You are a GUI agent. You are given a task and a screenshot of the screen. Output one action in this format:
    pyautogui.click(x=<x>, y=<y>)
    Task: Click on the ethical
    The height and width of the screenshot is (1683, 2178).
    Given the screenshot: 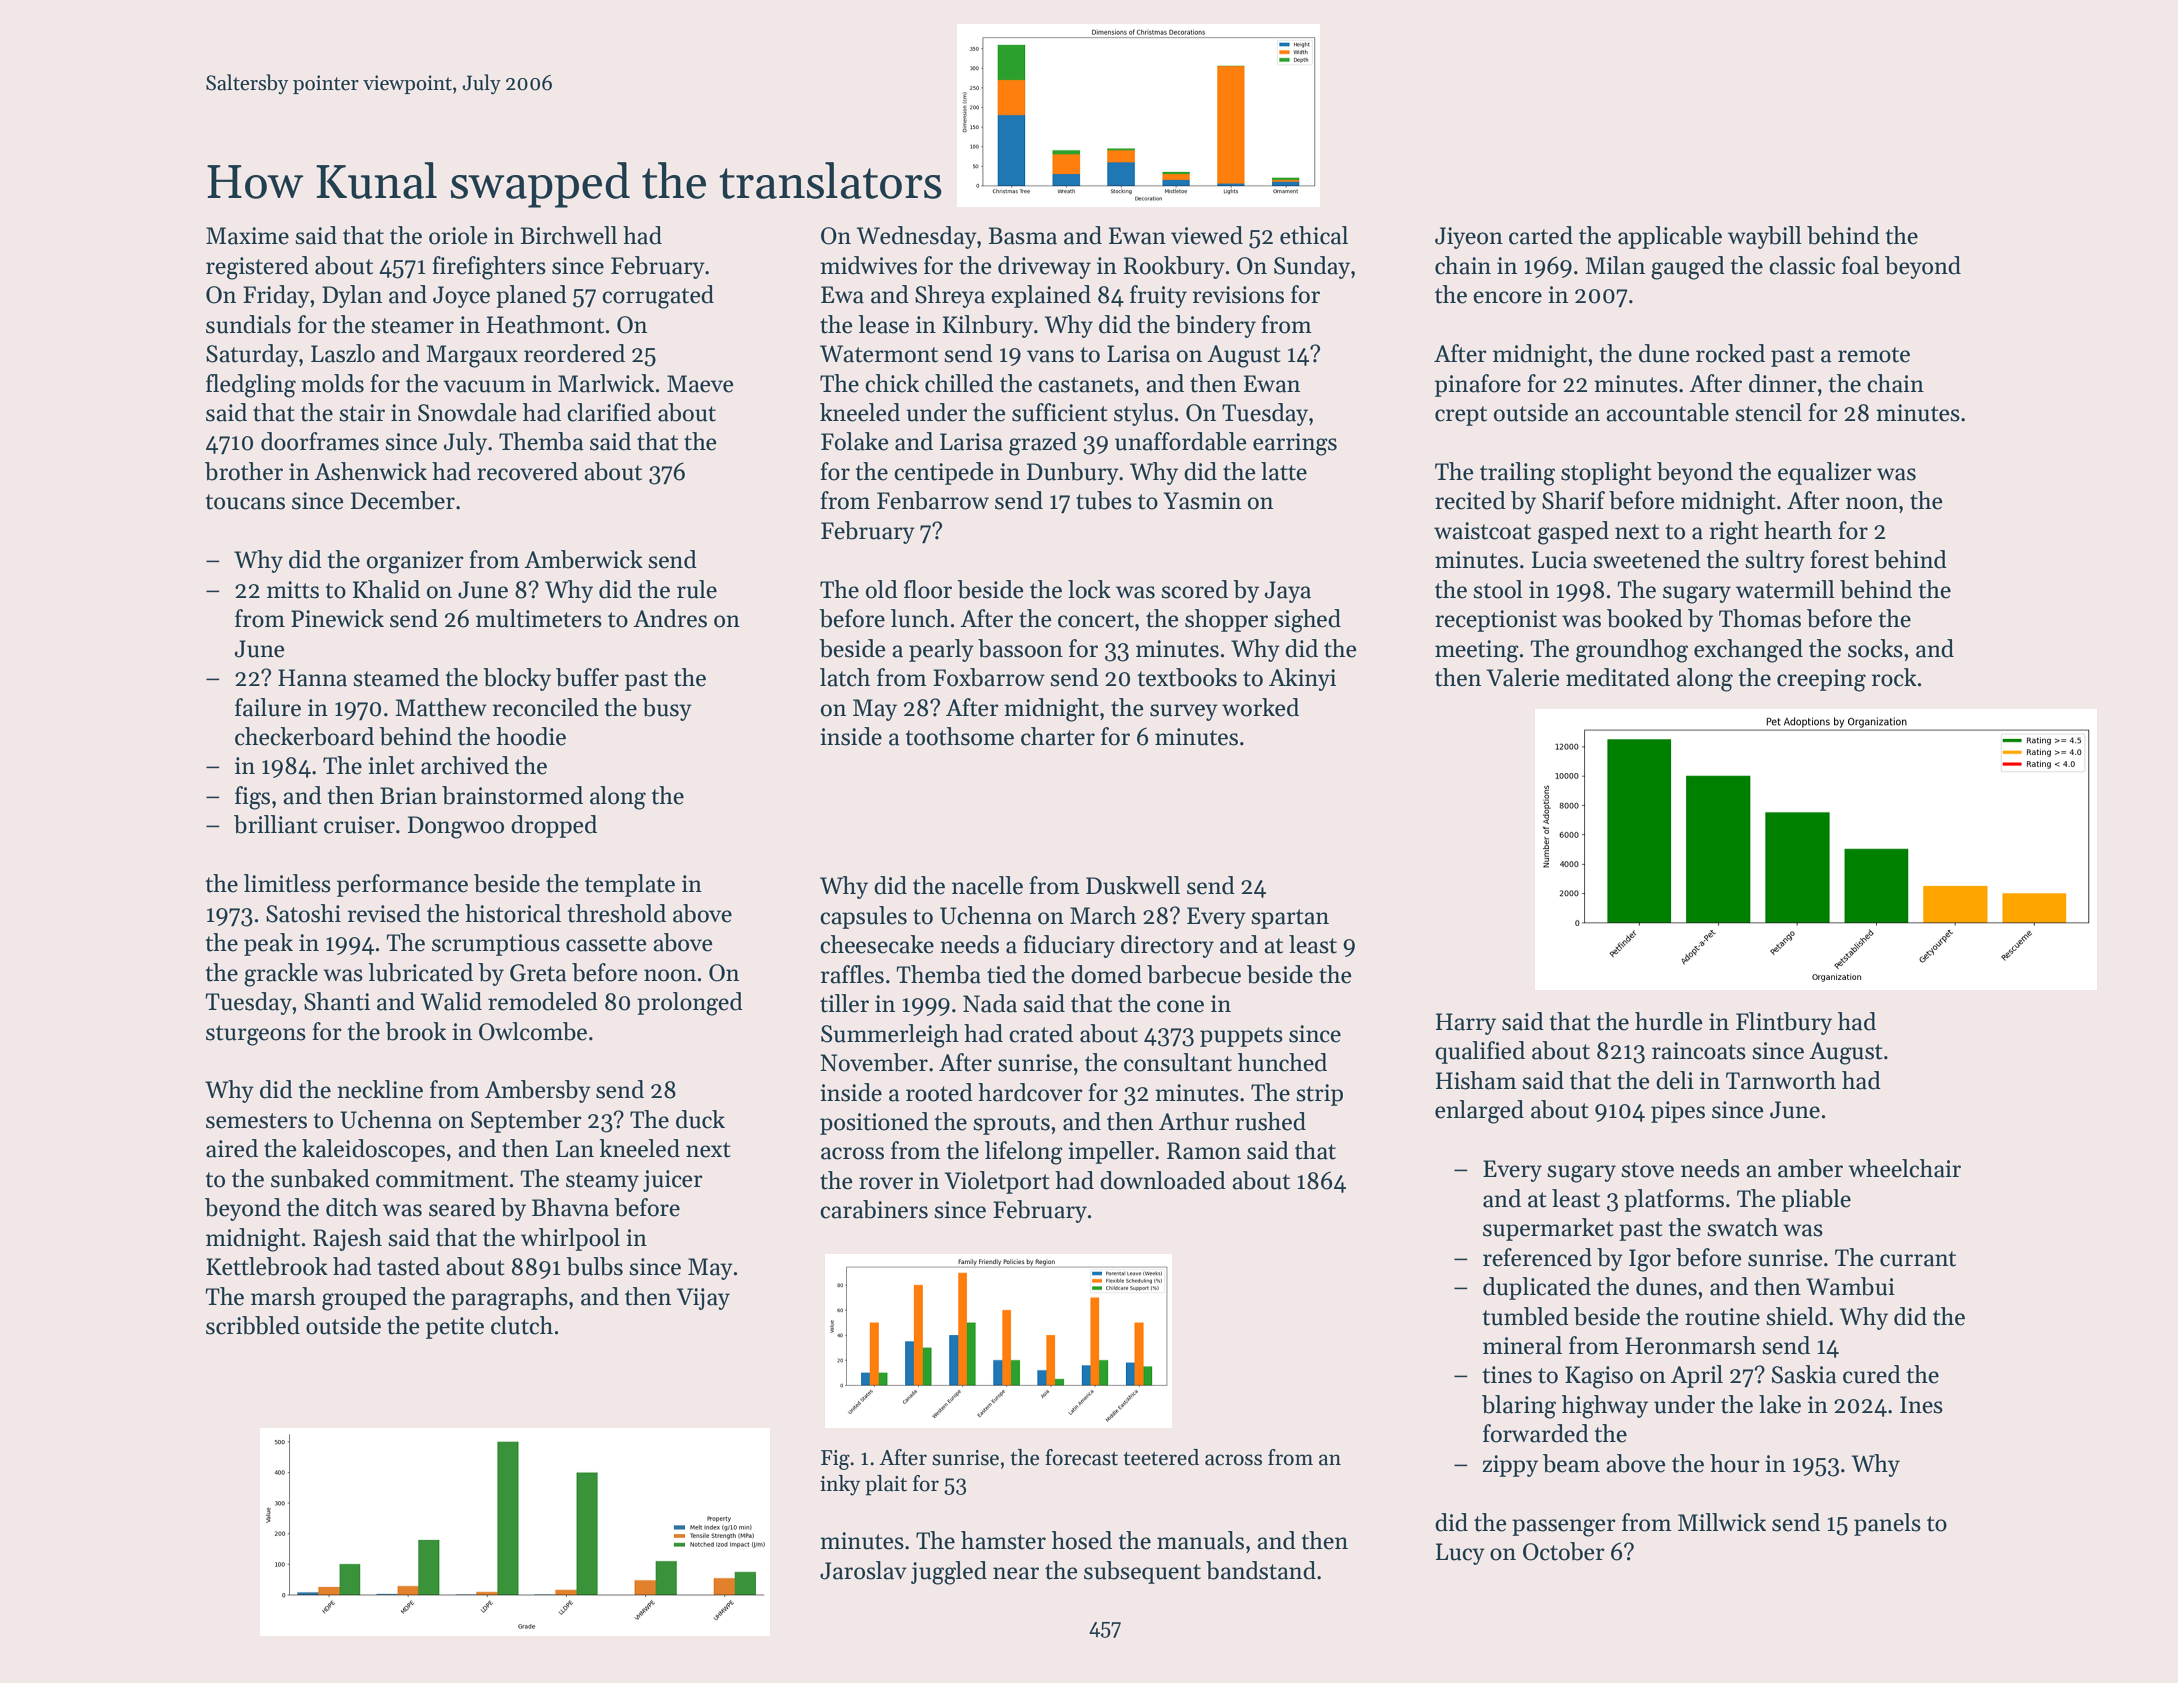 What is the action you would take?
    pyautogui.click(x=1314, y=235)
